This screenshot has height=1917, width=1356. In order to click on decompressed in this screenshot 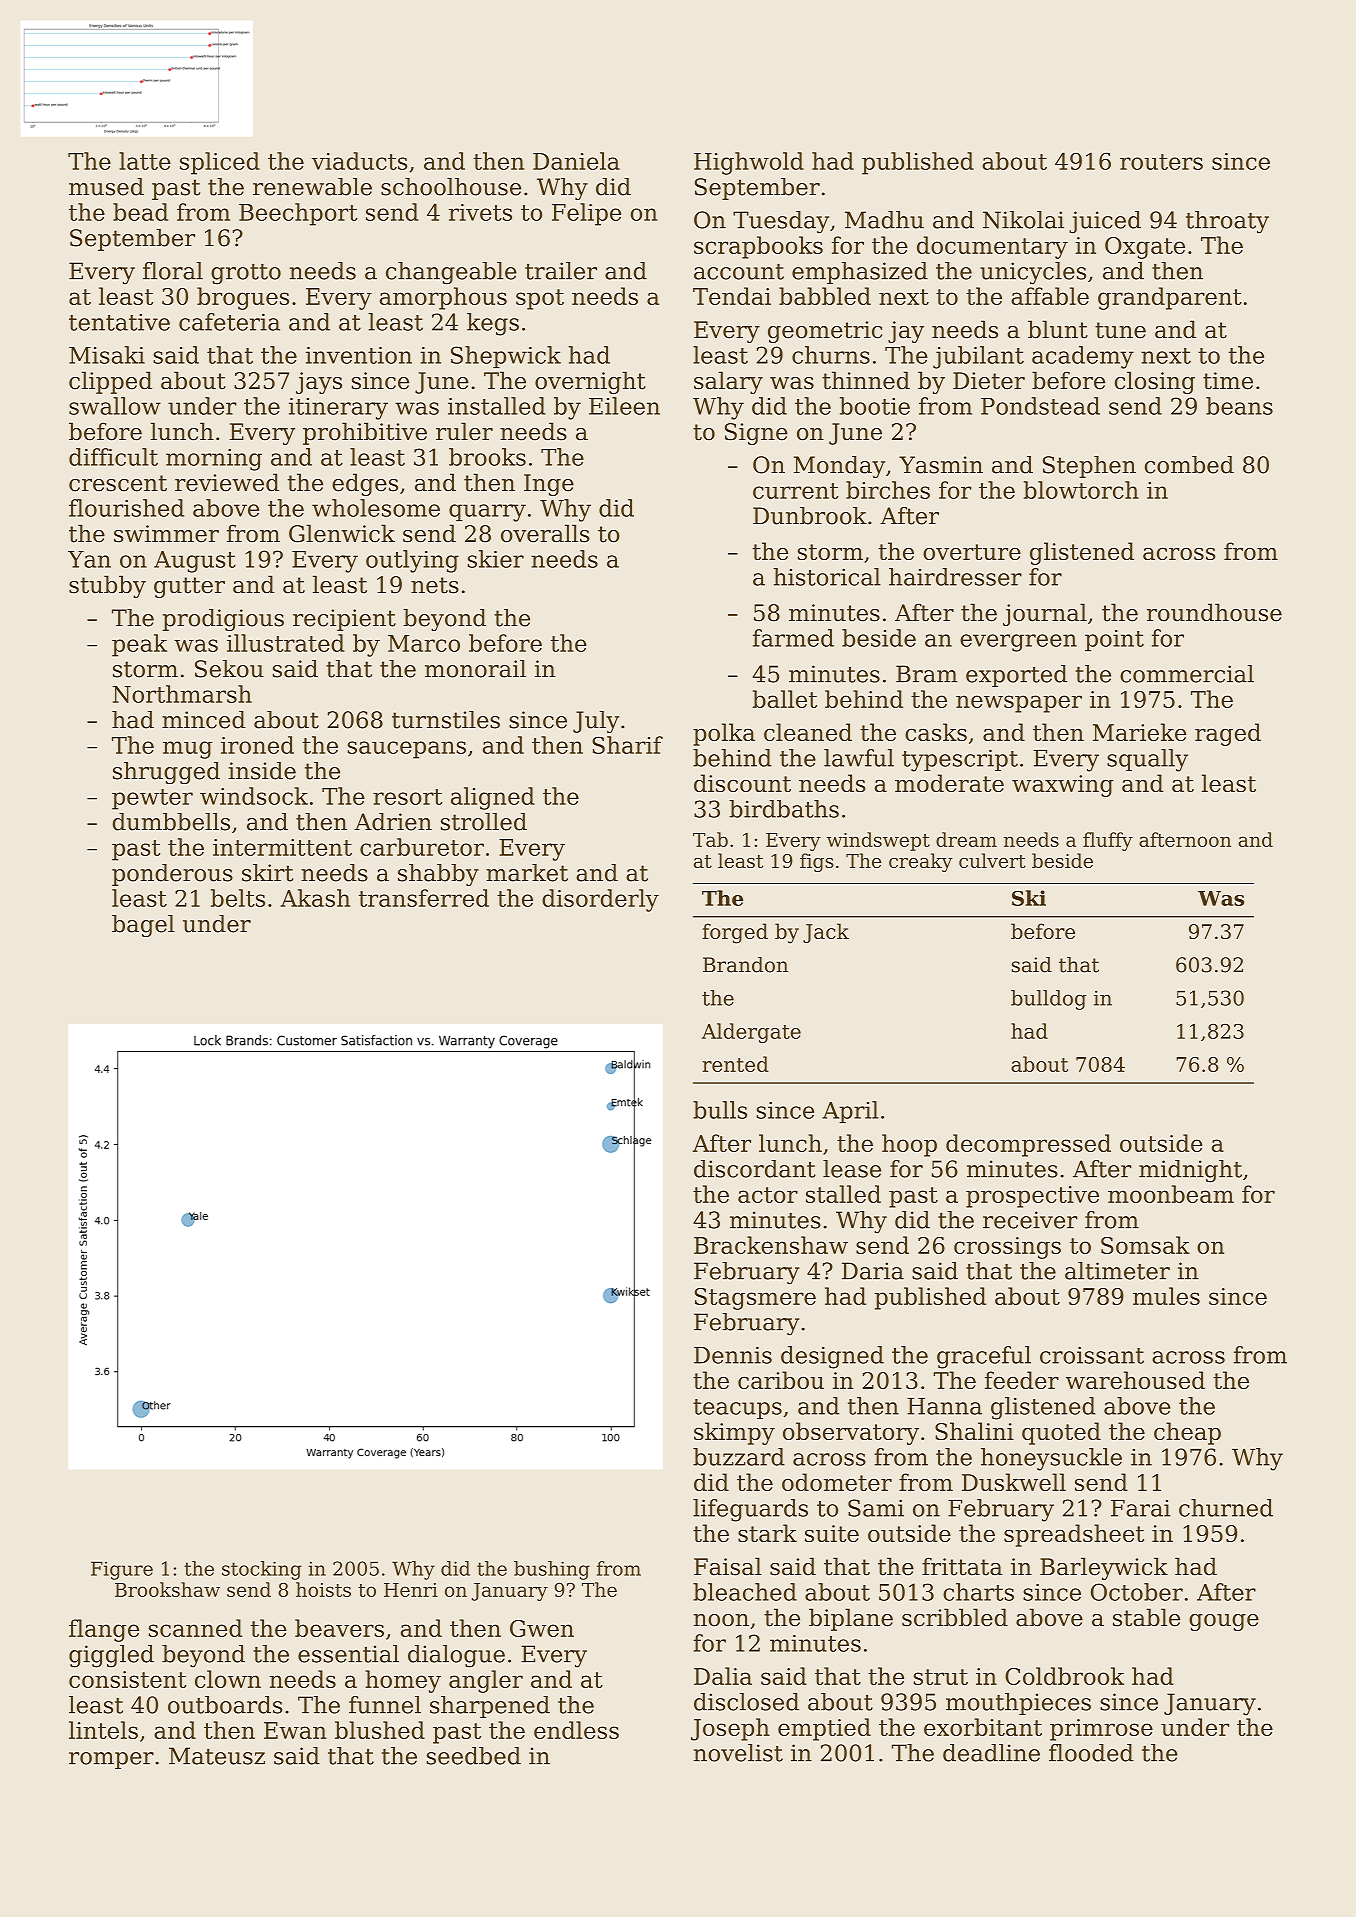, I will do `click(1028, 1145)`.
